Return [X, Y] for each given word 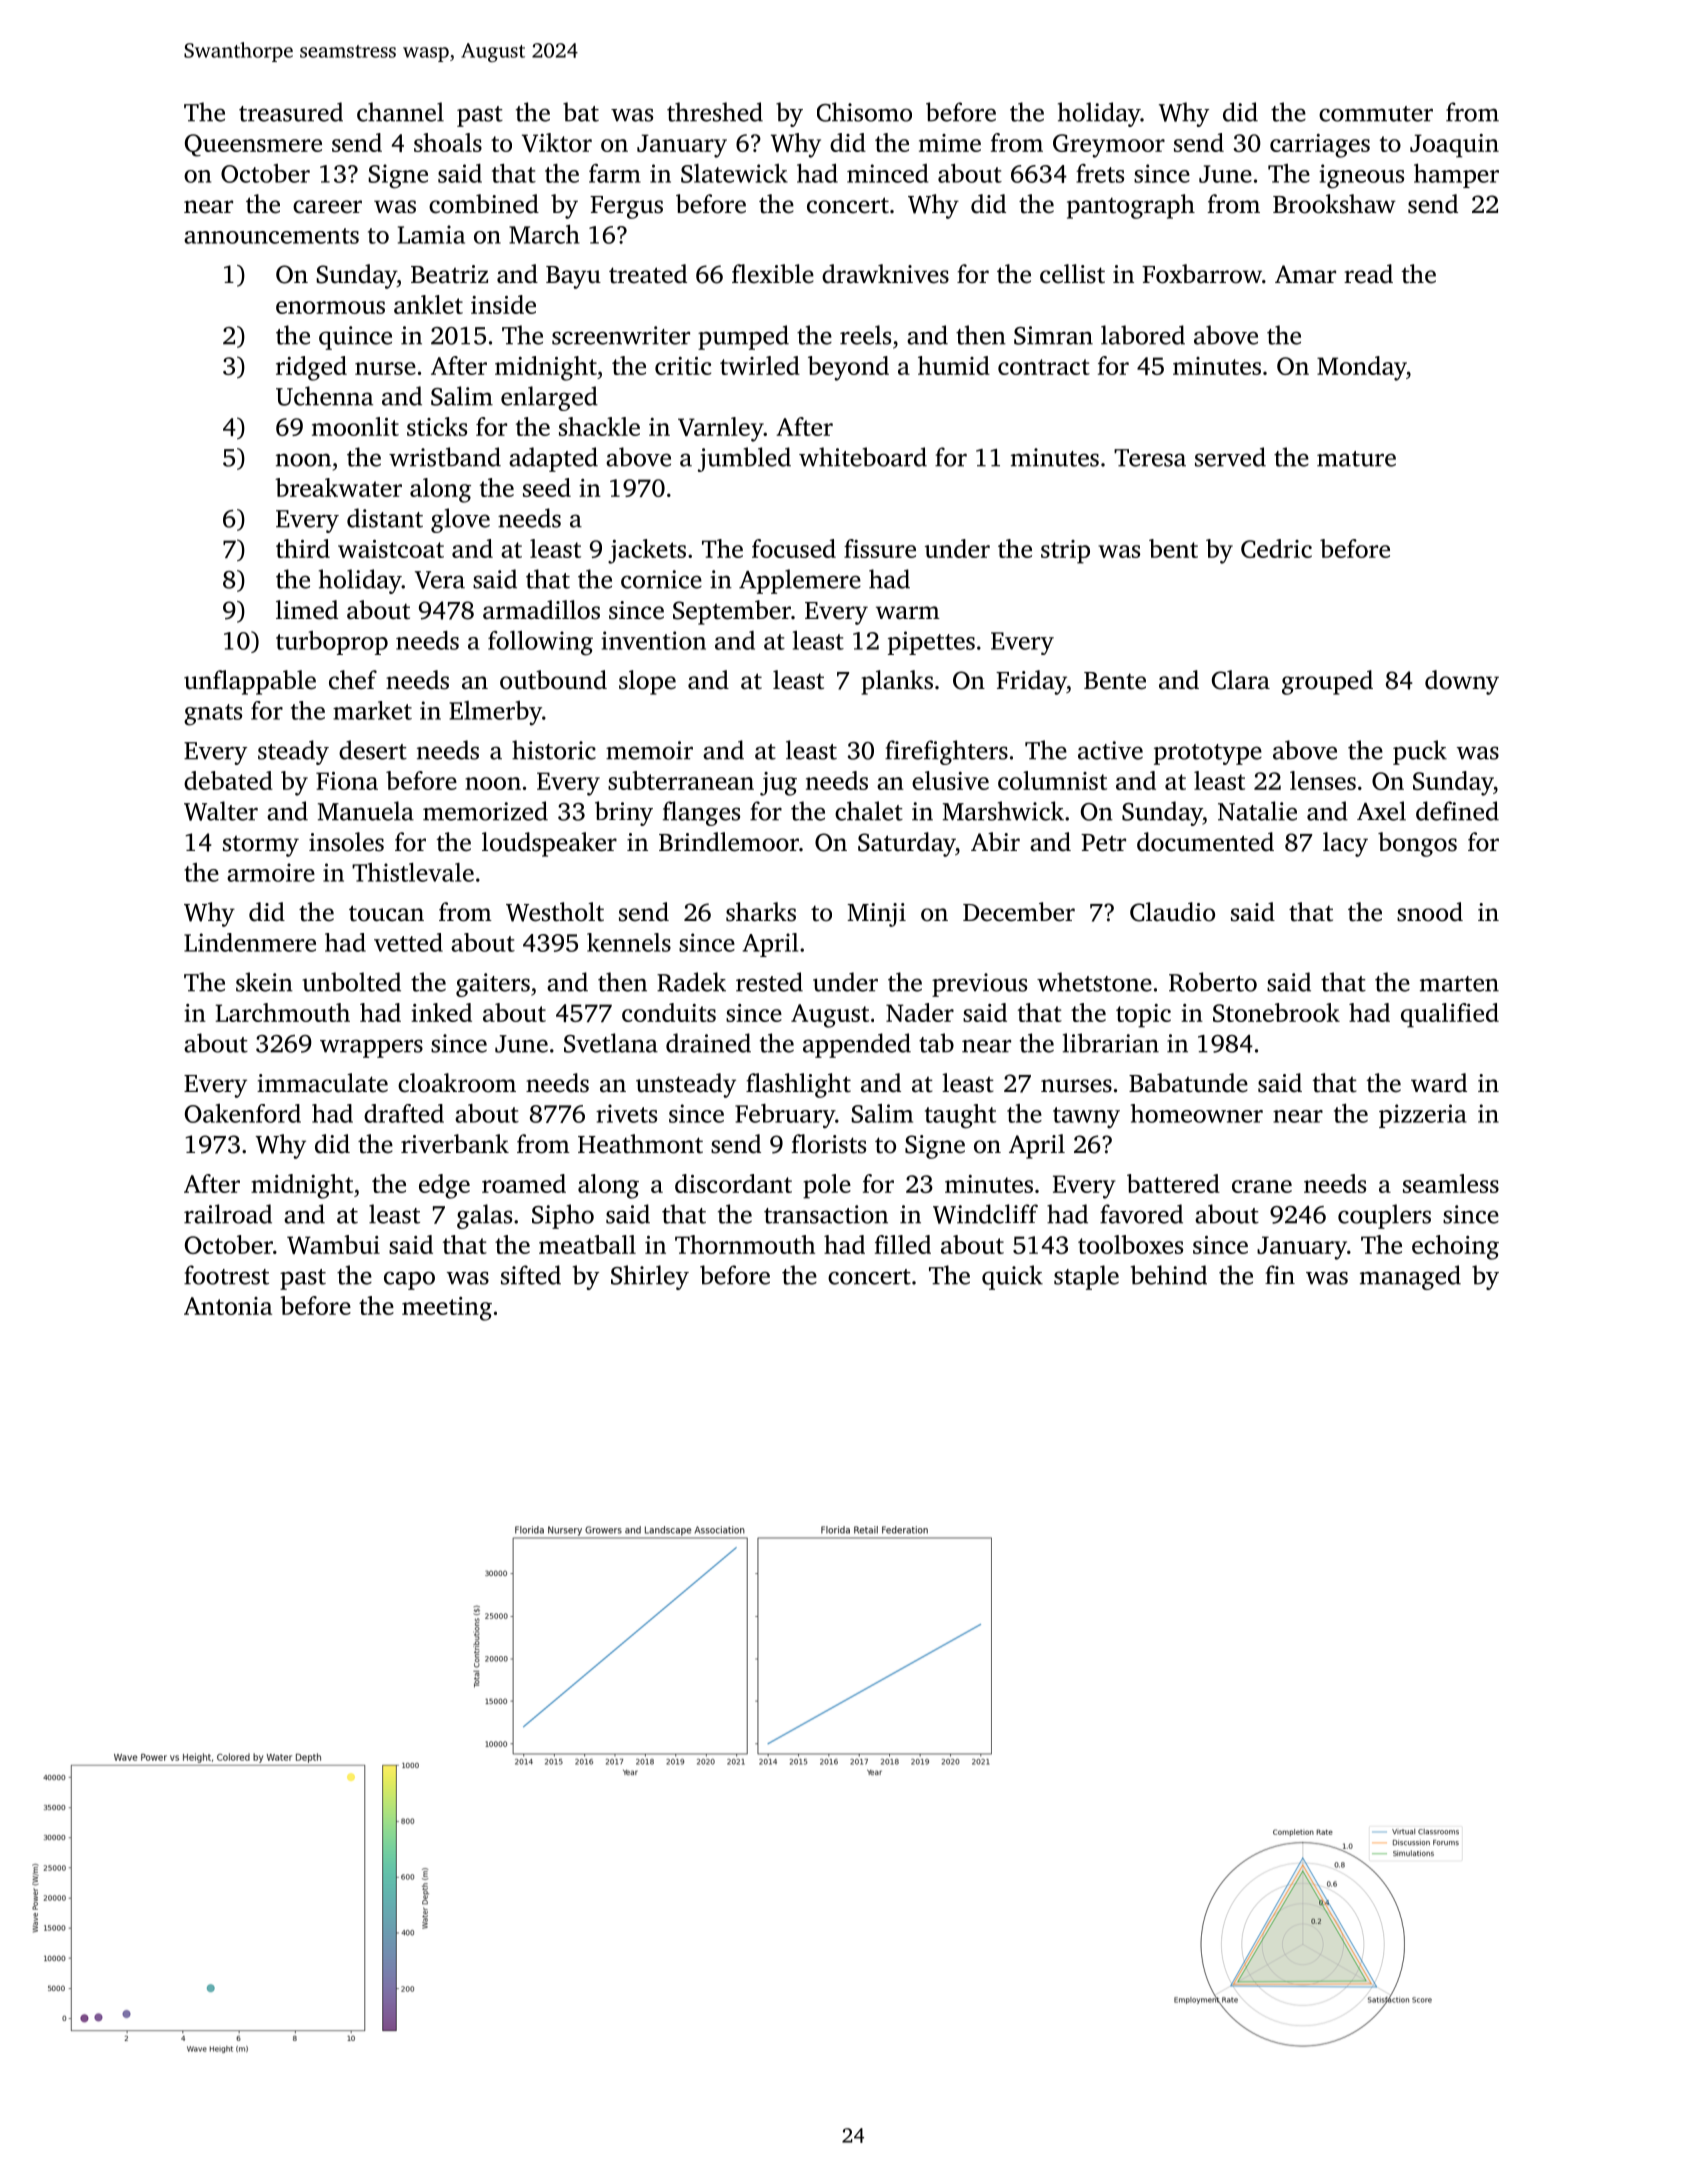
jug [778, 784]
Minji [876, 915]
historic [554, 750]
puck [1420, 752]
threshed [715, 112]
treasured [291, 112]
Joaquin [1454, 146]
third [303, 548]
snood [1430, 912]
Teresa [1150, 458]
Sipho [563, 1216]
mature [1356, 459]
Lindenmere [250, 942]
